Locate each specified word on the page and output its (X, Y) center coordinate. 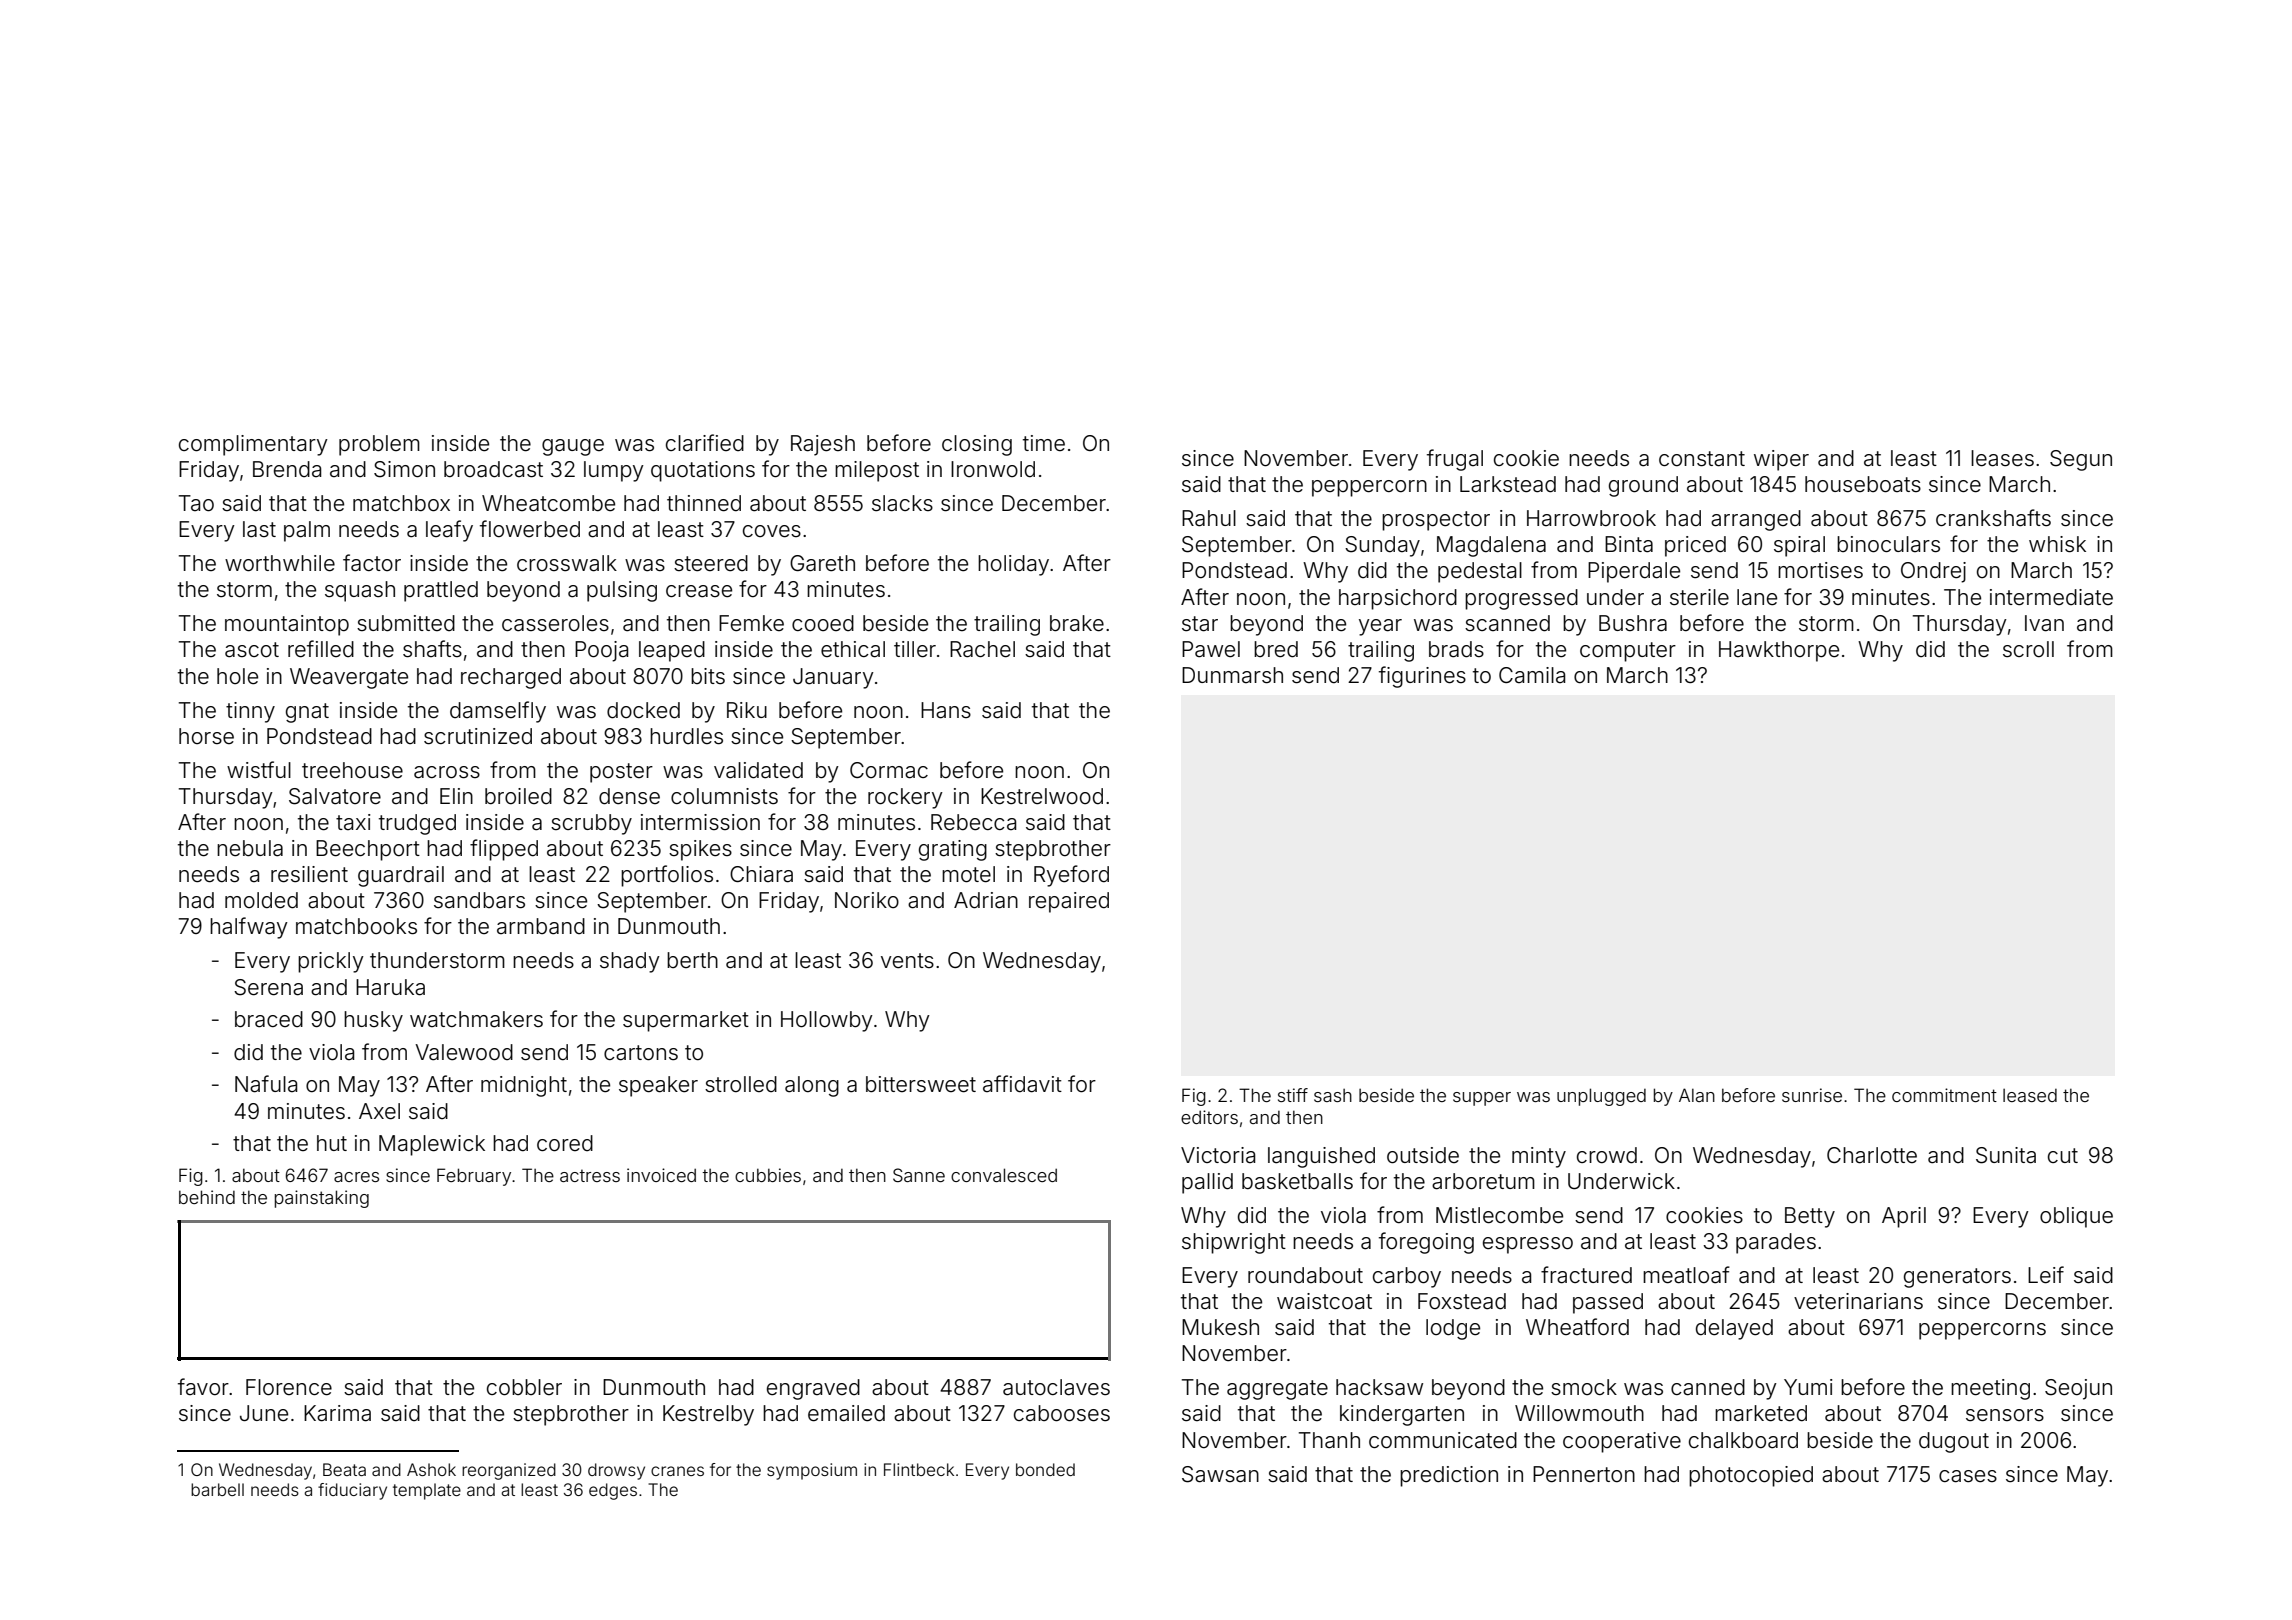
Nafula (266, 1084)
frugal (1455, 460)
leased (2030, 1095)
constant (1702, 459)
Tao (196, 503)
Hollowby (827, 1021)
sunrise (1812, 1095)
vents (907, 961)
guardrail (401, 876)
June (264, 1413)
